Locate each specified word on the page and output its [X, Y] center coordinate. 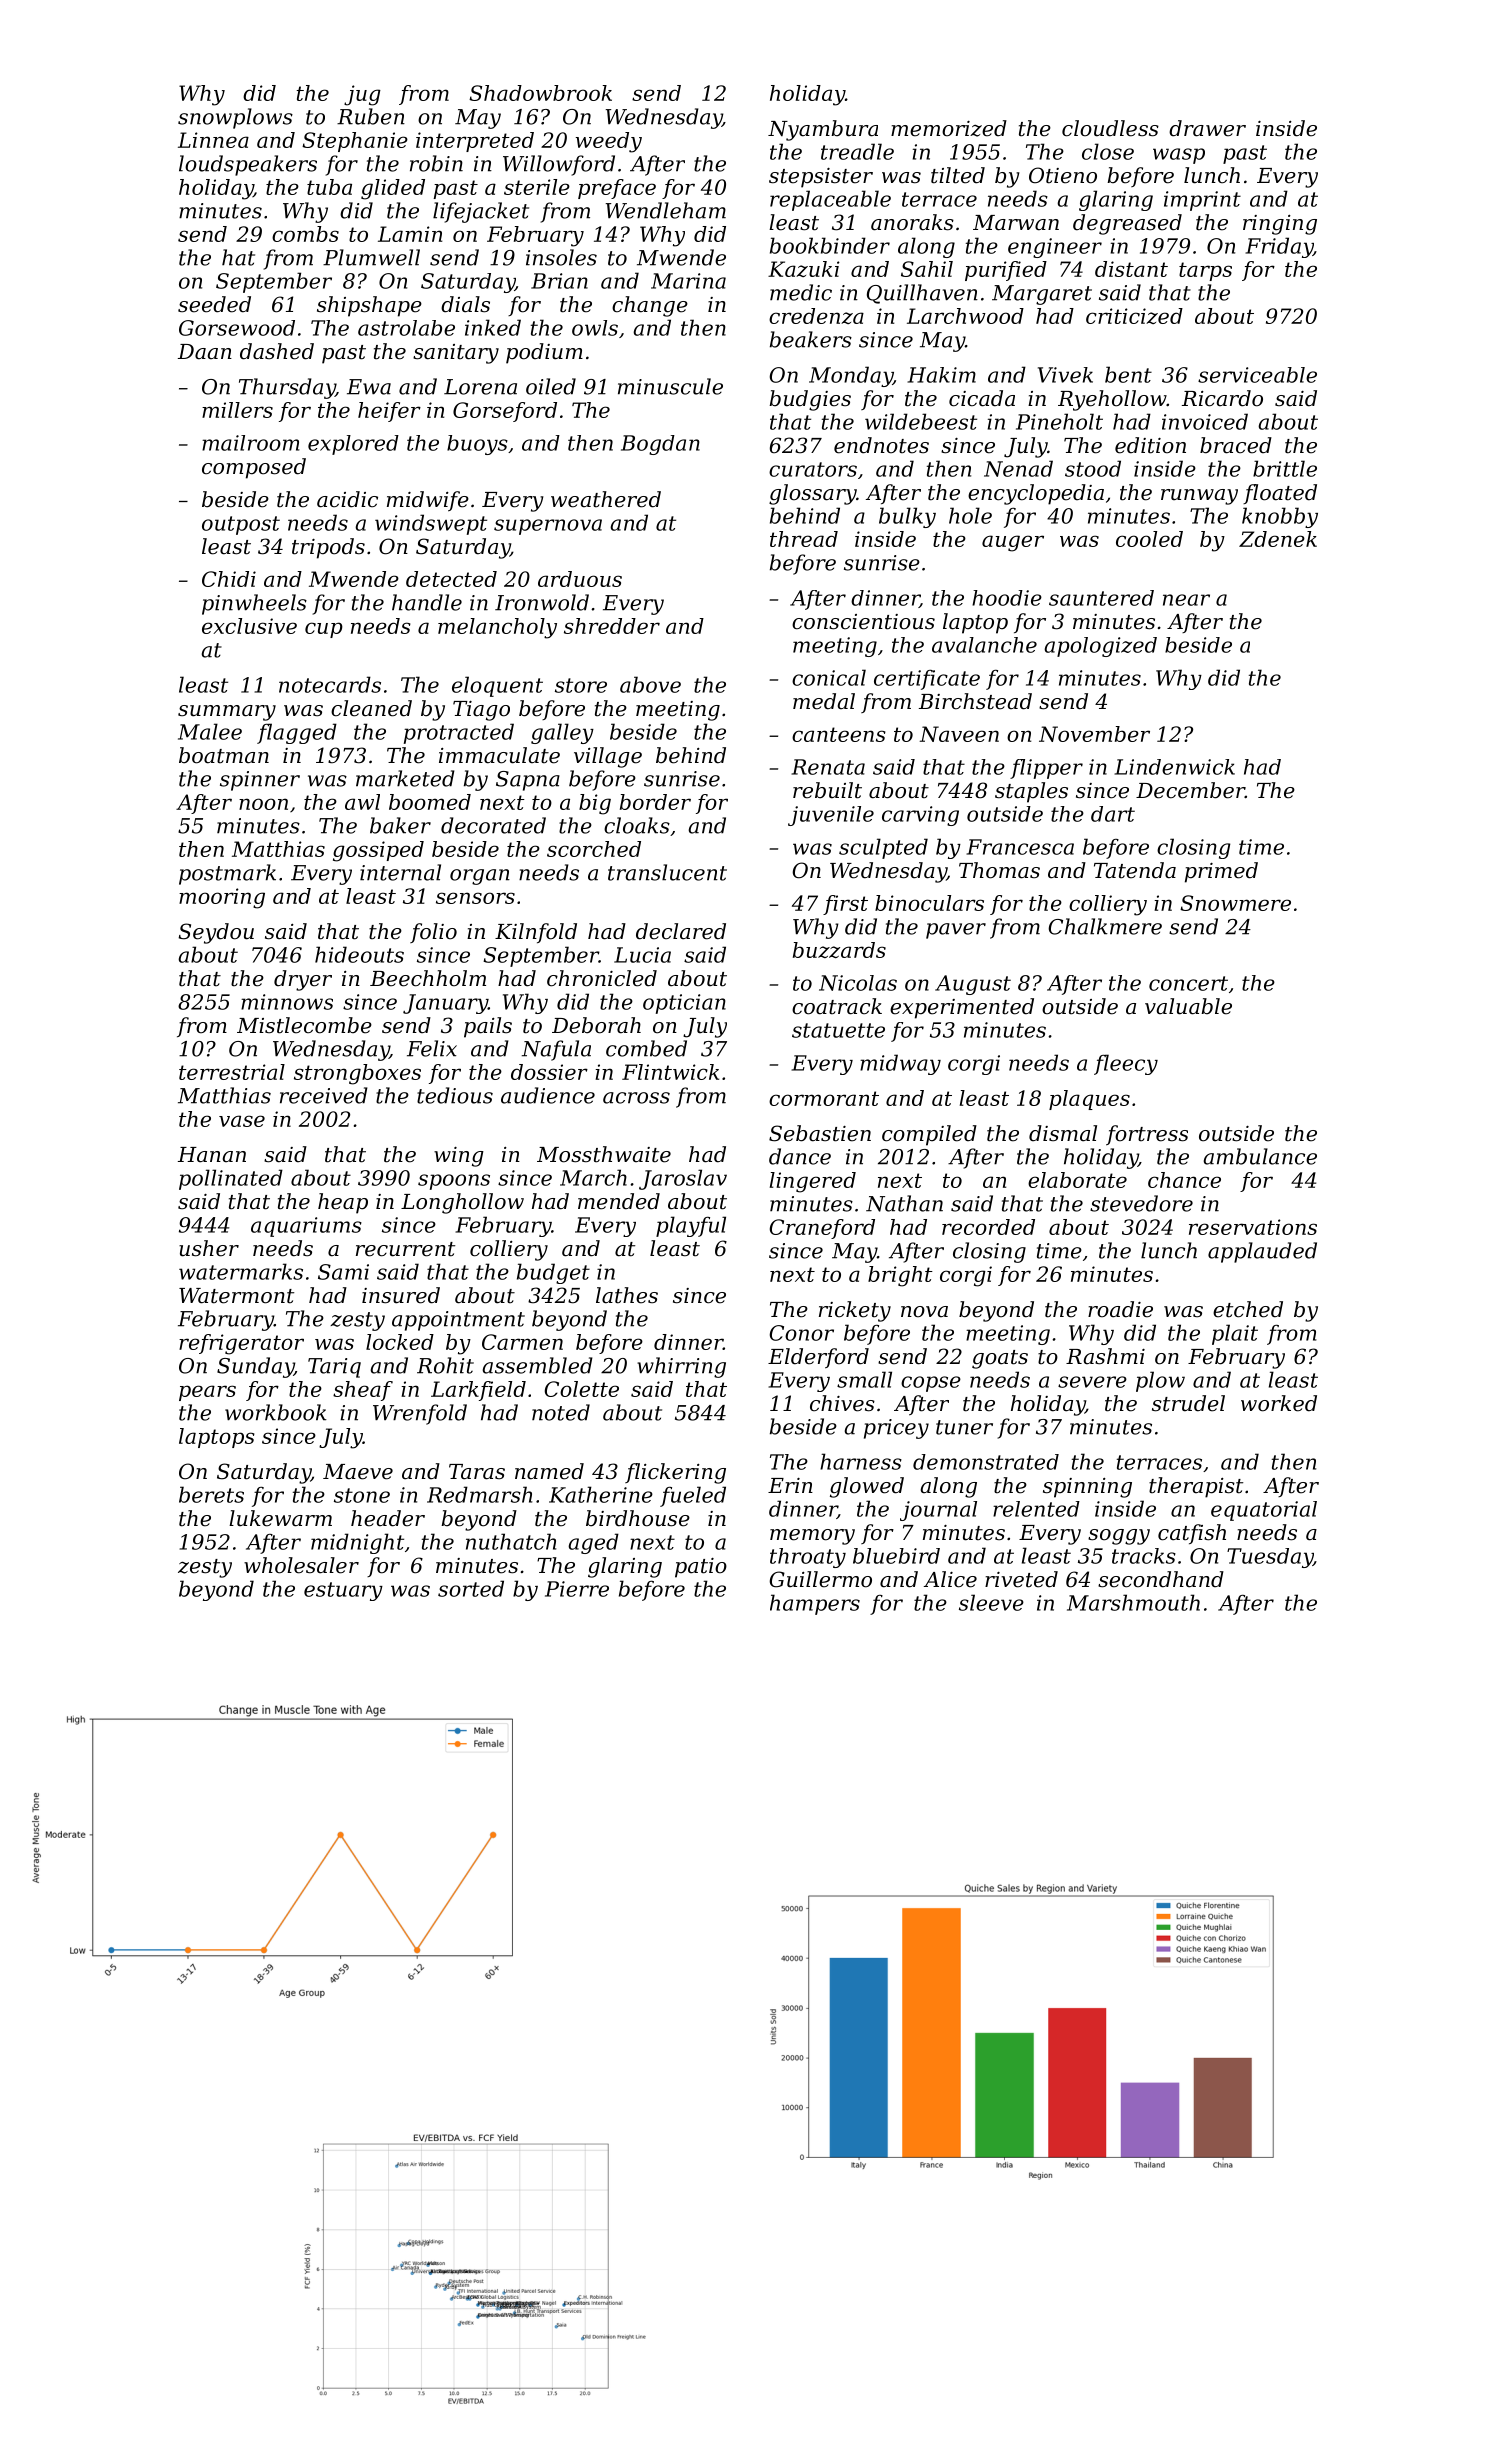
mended [619, 1201]
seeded [214, 304]
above [650, 684]
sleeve [991, 1602]
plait [1235, 1334]
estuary [343, 1591]
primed [1221, 872]
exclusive [249, 626]
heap [343, 1203]
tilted [958, 175]
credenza [816, 316]
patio [701, 1568]
